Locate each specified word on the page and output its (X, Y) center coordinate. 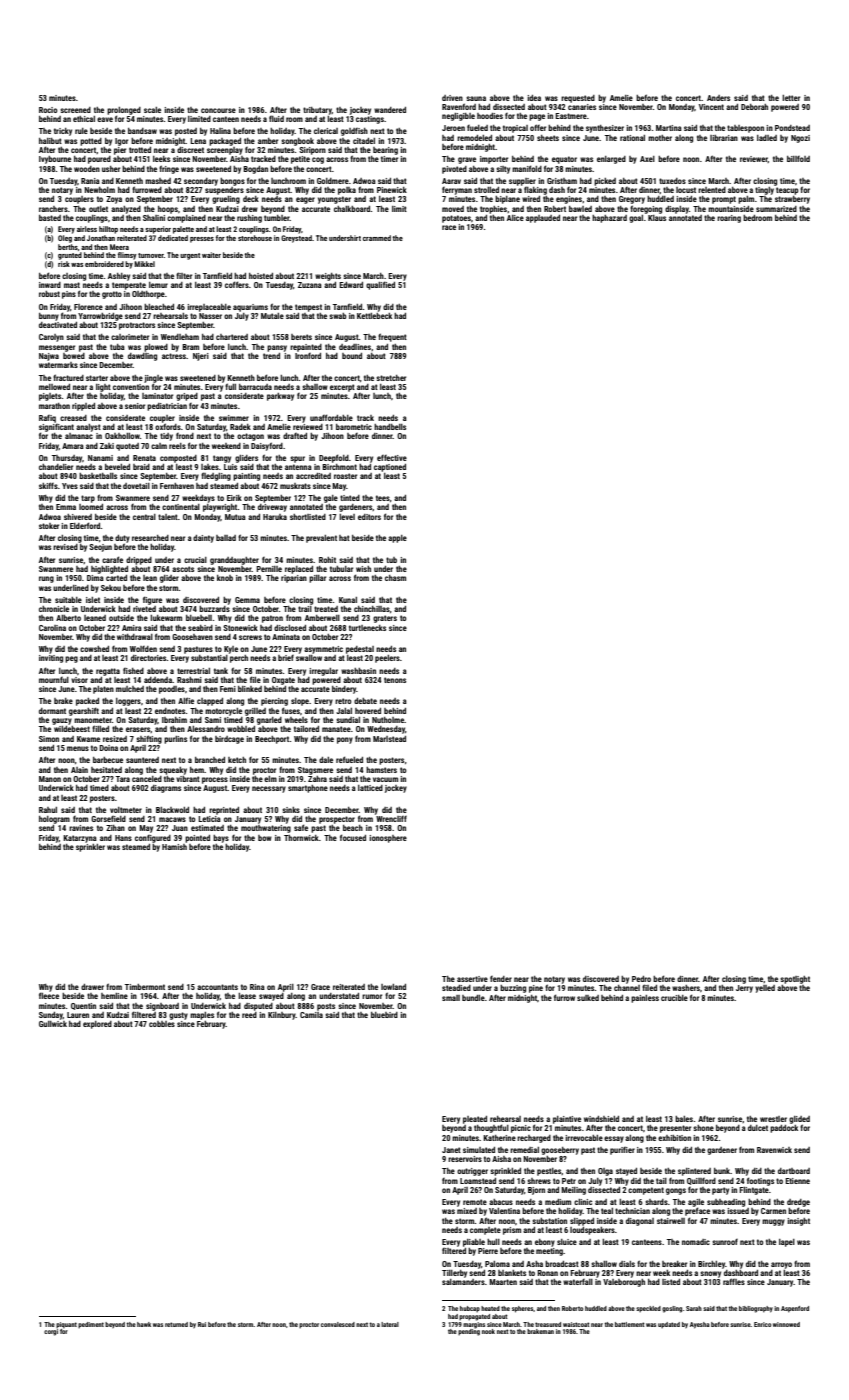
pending (469, 1332)
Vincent (711, 107)
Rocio (48, 110)
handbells (390, 427)
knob (225, 578)
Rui (202, 1324)
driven (452, 98)
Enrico (762, 1324)
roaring (729, 219)
